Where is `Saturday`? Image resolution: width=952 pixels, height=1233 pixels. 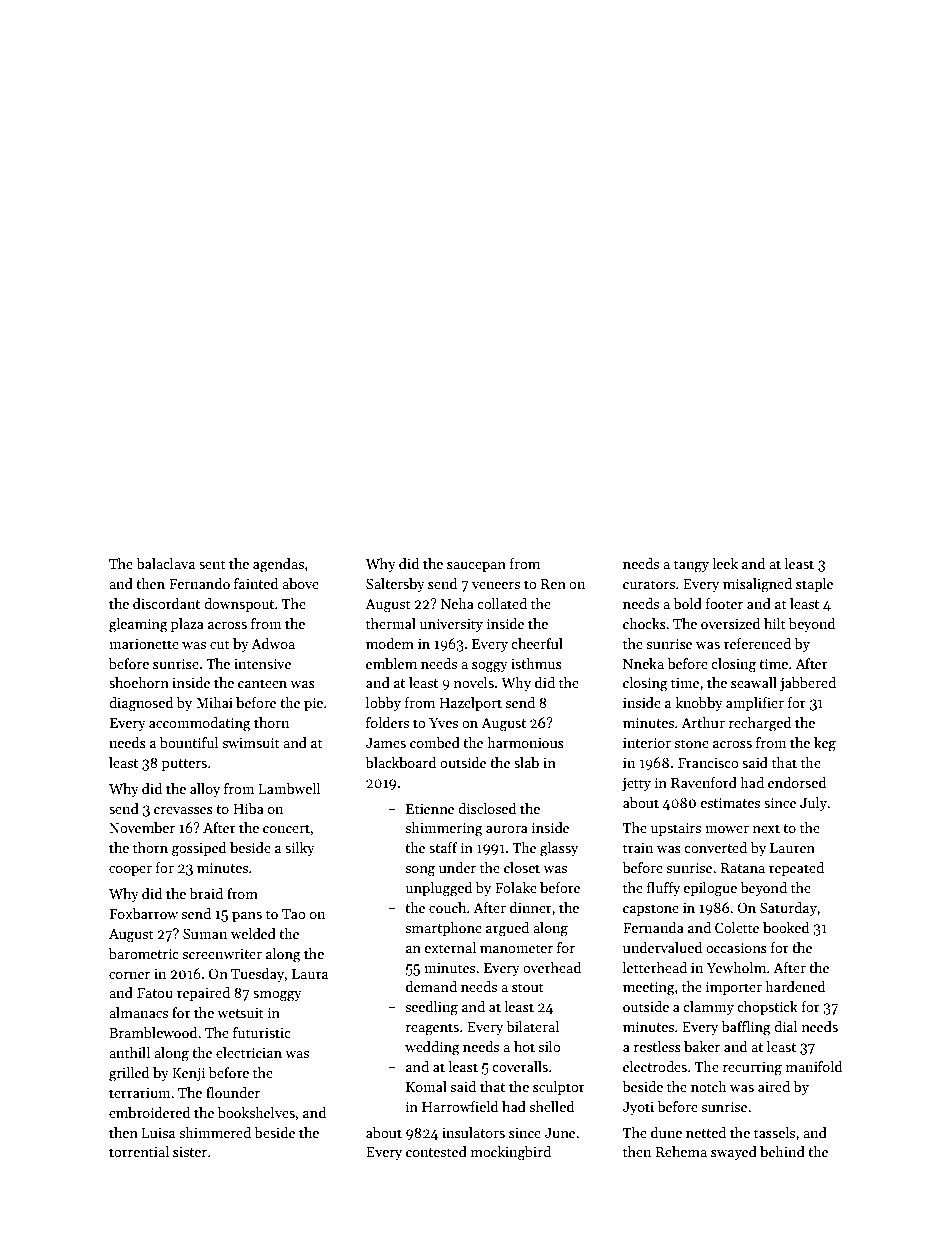 Saturday is located at coordinates (788, 909).
